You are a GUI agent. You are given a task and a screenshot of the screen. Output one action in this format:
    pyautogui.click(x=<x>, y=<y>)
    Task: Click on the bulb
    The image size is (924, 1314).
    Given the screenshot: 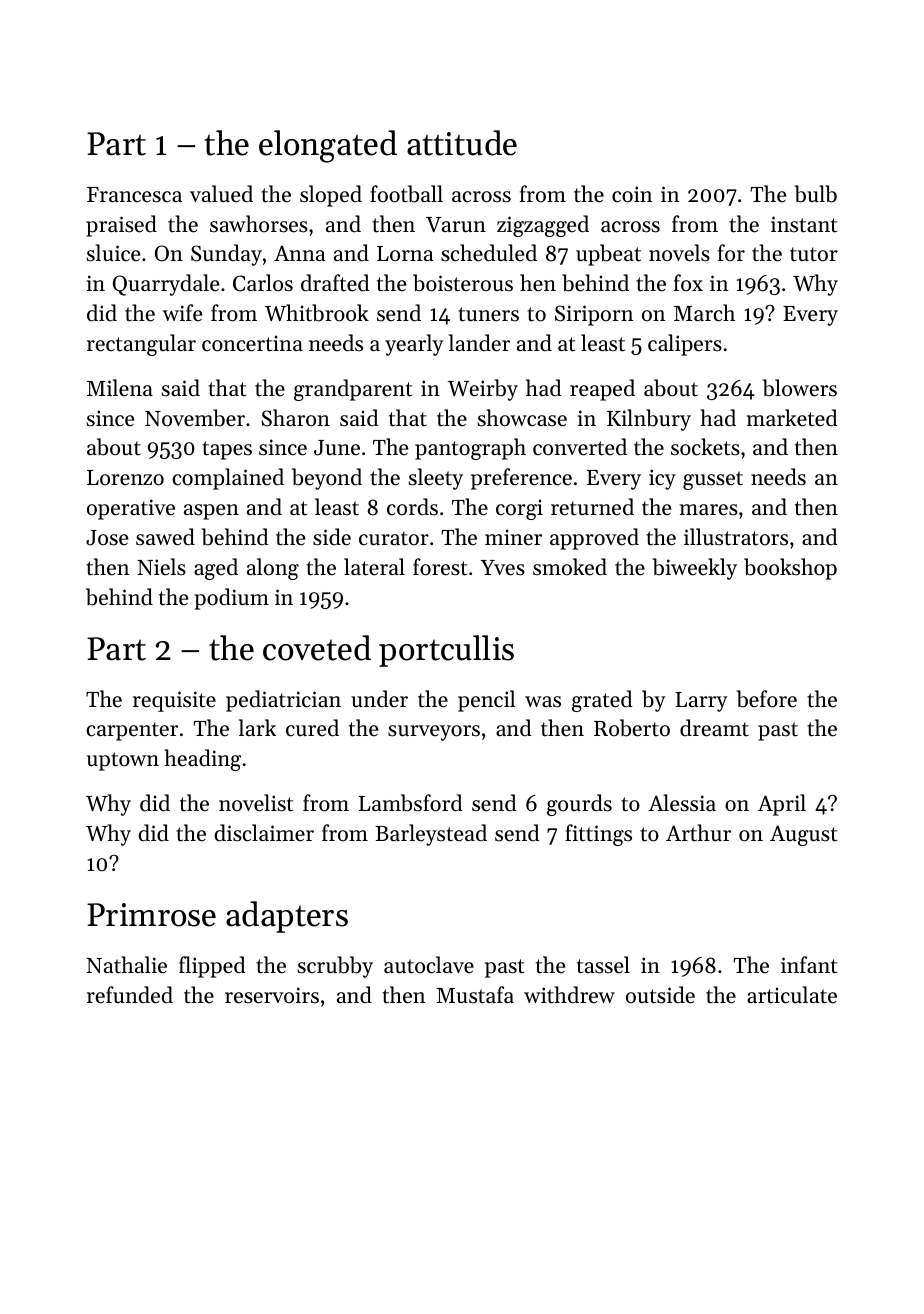 What is the action you would take?
    pyautogui.click(x=816, y=194)
